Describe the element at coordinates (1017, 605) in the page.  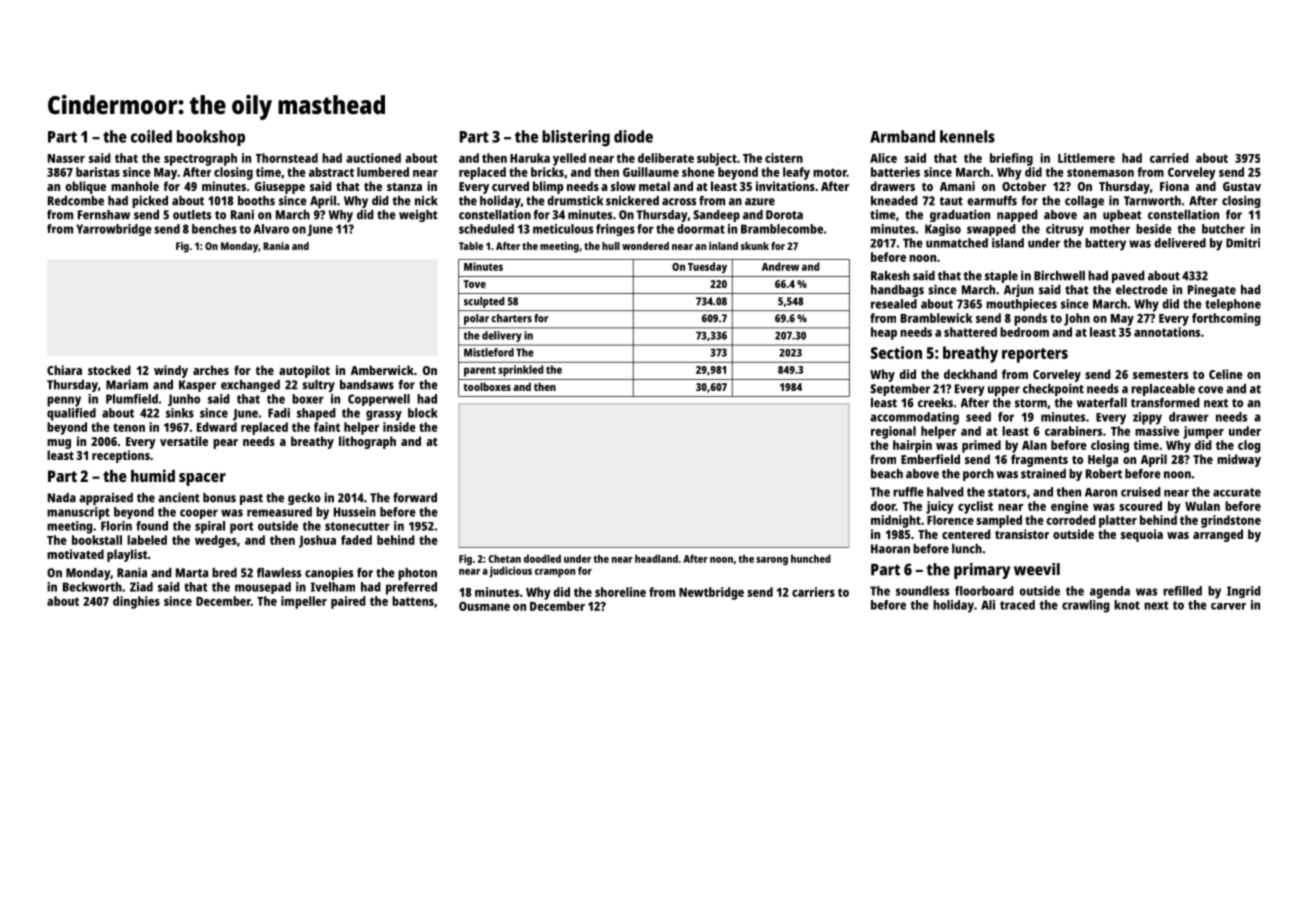
I see `traced` at that location.
